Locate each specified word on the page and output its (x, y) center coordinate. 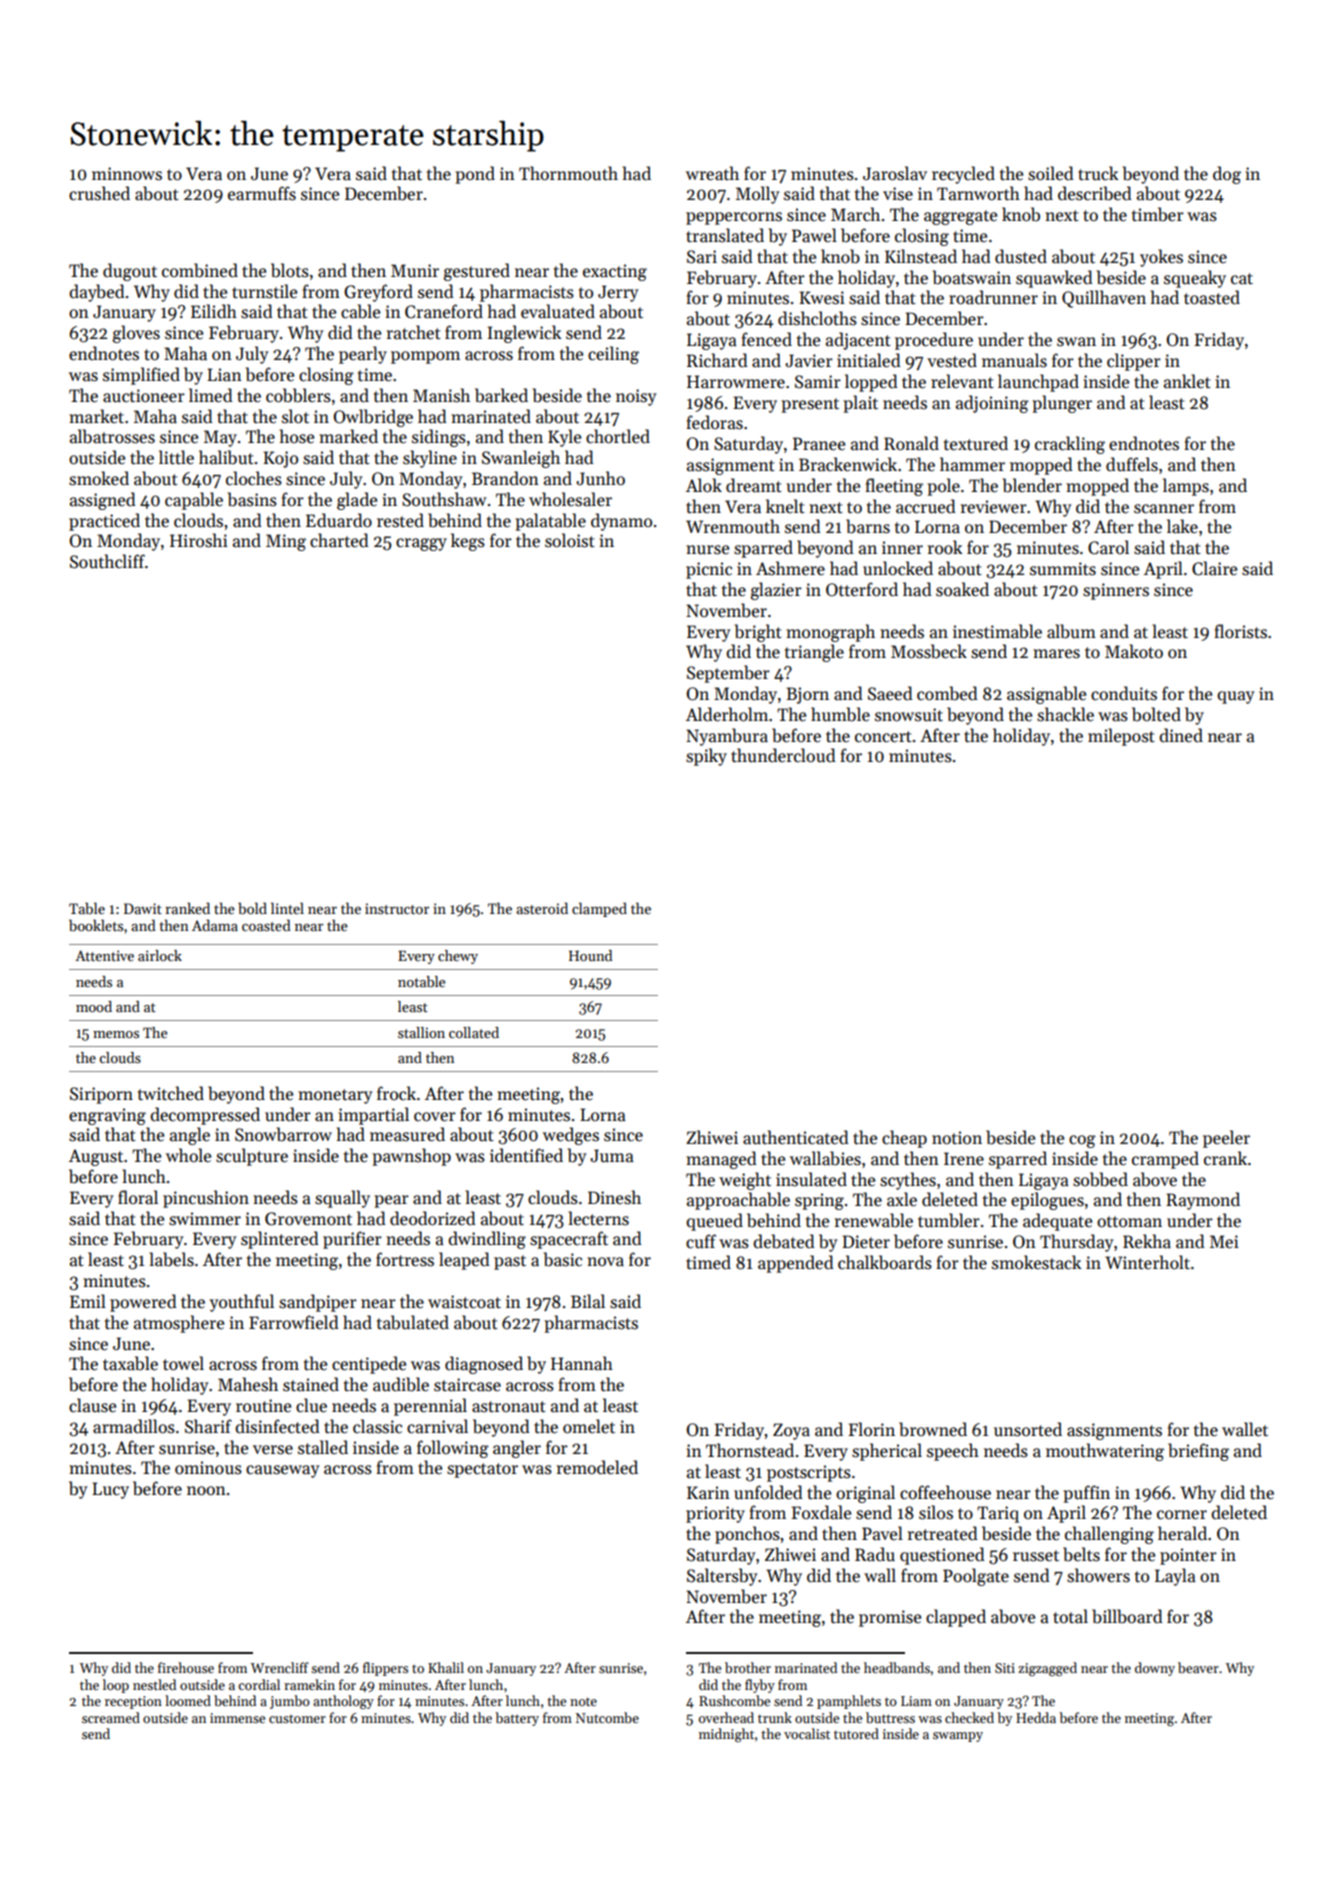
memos (116, 1034)
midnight (726, 1735)
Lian (224, 374)
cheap (904, 1139)
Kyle (564, 438)
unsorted (1028, 1429)
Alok (704, 485)
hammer (972, 464)
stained (311, 1384)
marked (348, 436)
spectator (482, 1470)
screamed (111, 1717)
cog (1082, 1141)
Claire (1214, 568)
